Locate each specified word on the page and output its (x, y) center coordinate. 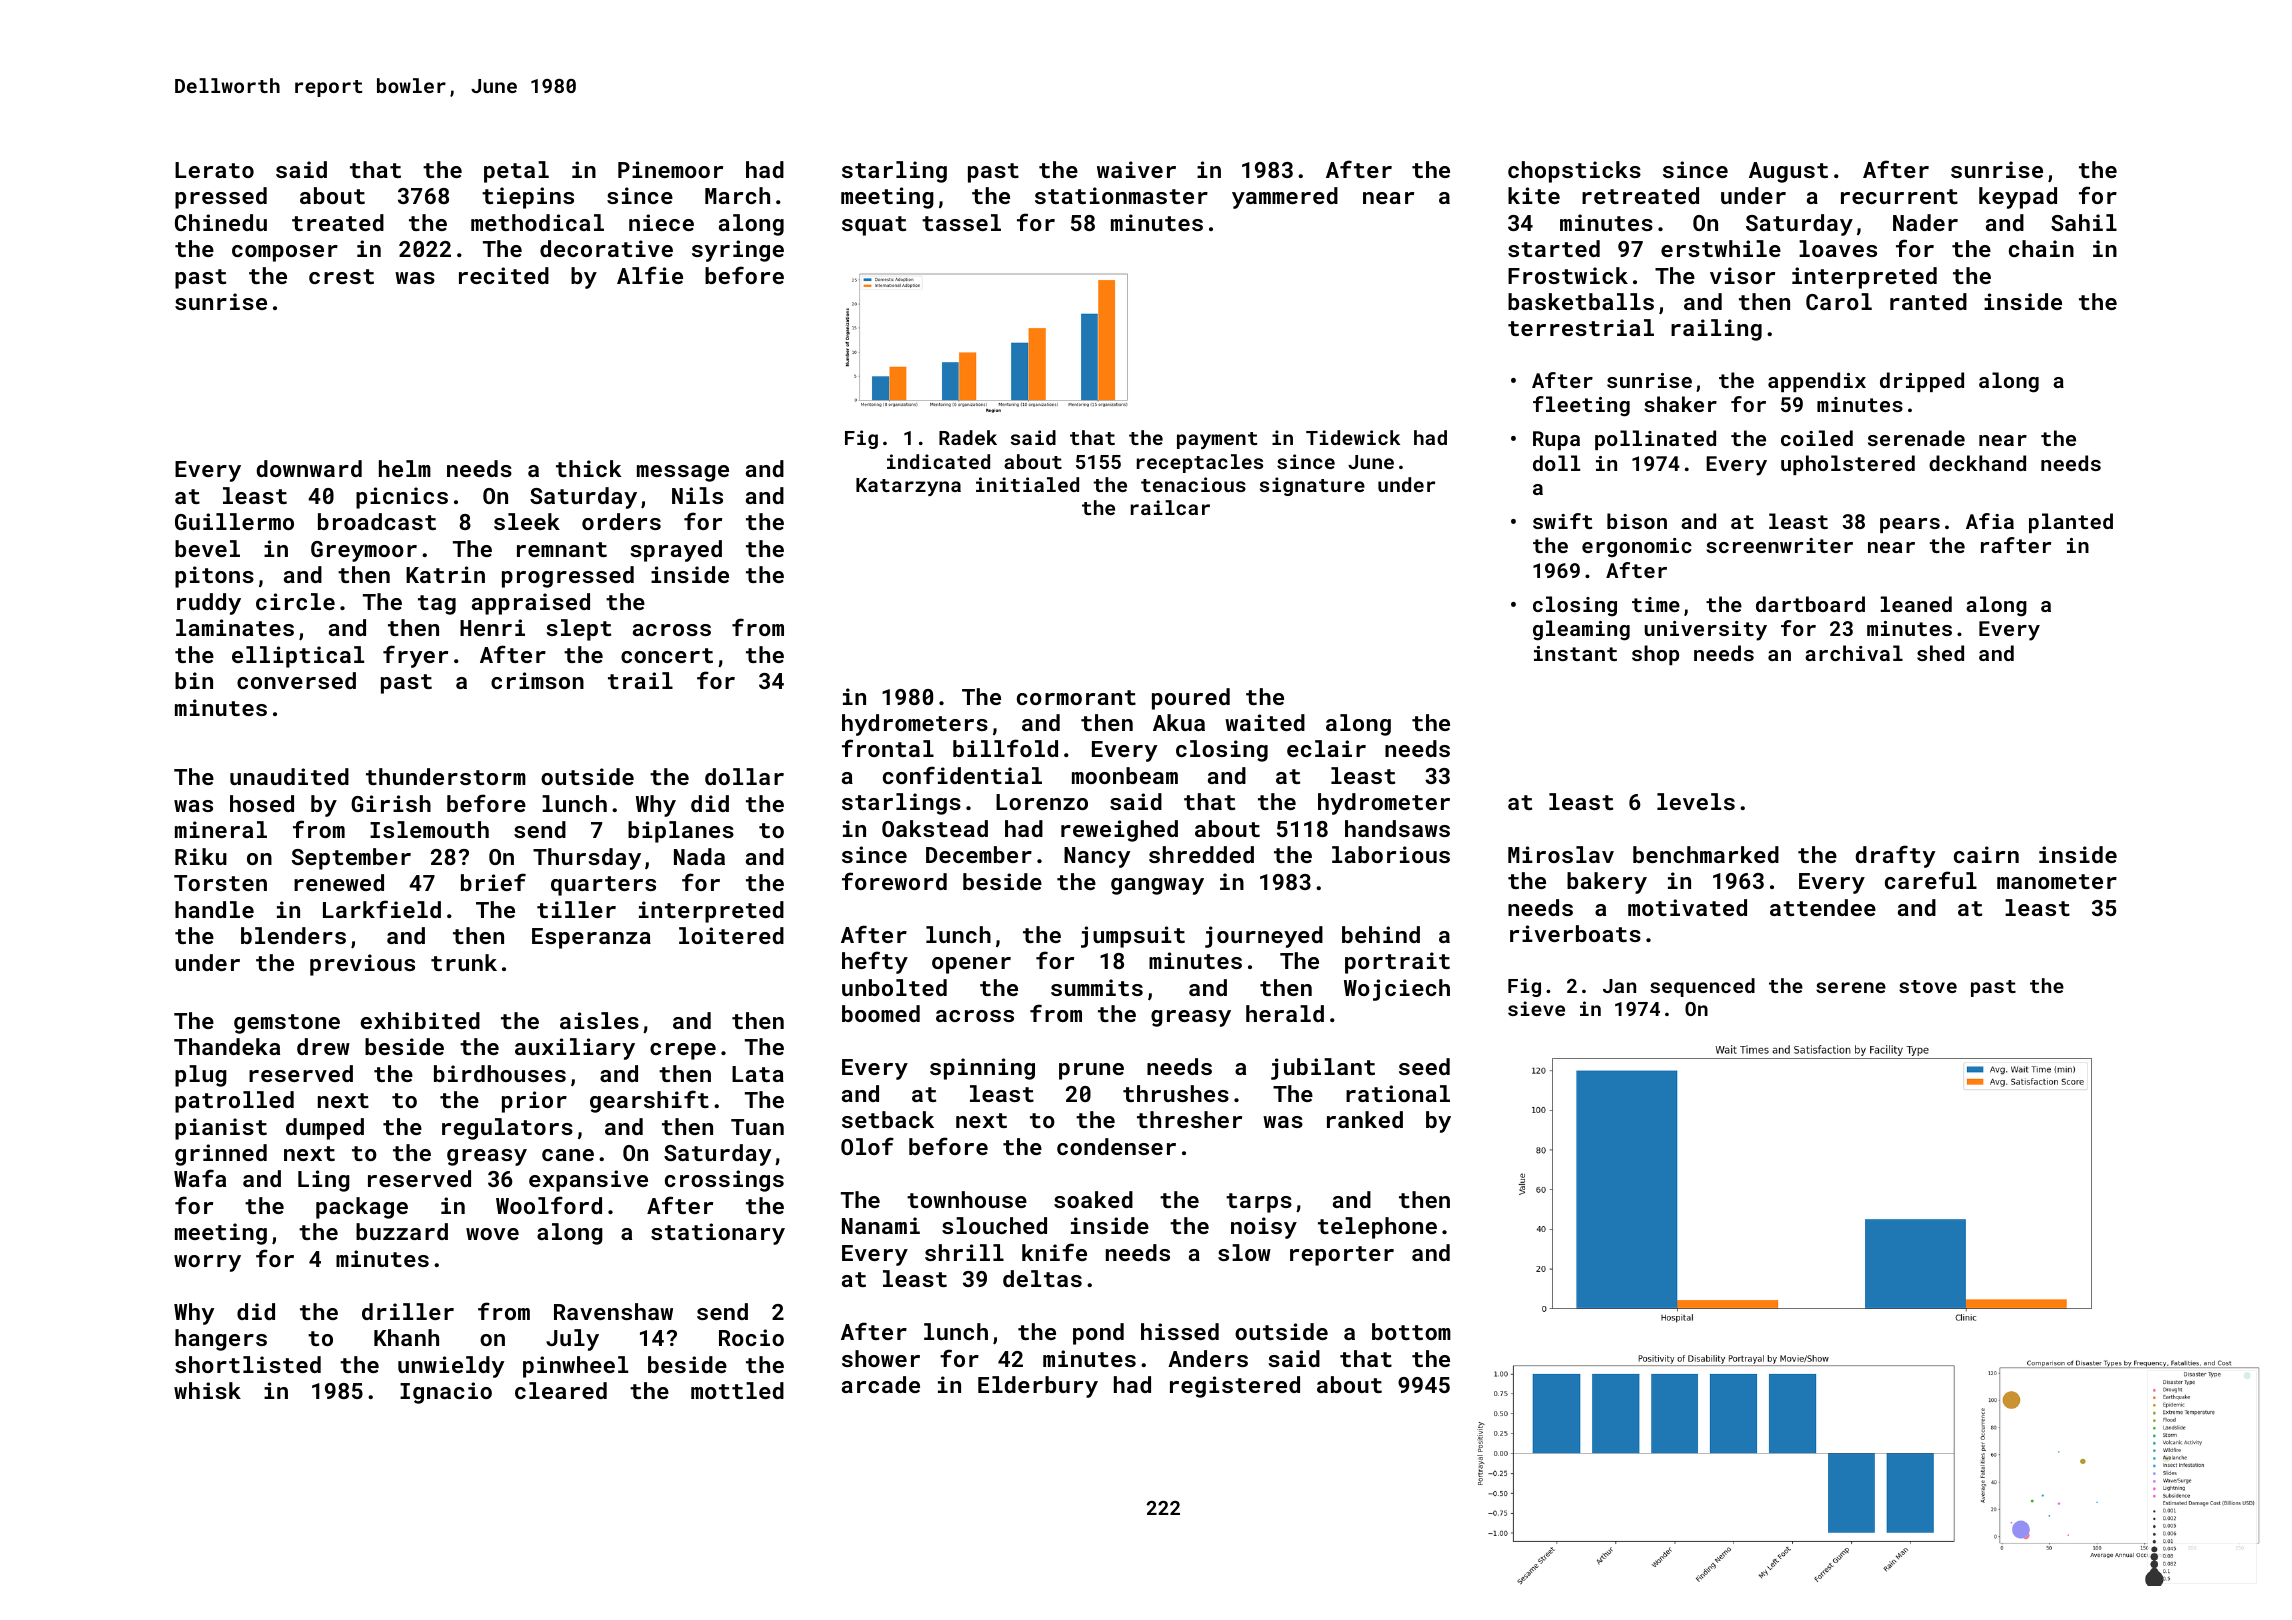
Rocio (751, 1337)
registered (1235, 1387)
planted (2071, 523)
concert (667, 655)
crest (341, 276)
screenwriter (1779, 545)
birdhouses (500, 1073)
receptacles (1200, 463)
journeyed (1264, 937)
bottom (1411, 1331)
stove (1928, 986)
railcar (1170, 507)
